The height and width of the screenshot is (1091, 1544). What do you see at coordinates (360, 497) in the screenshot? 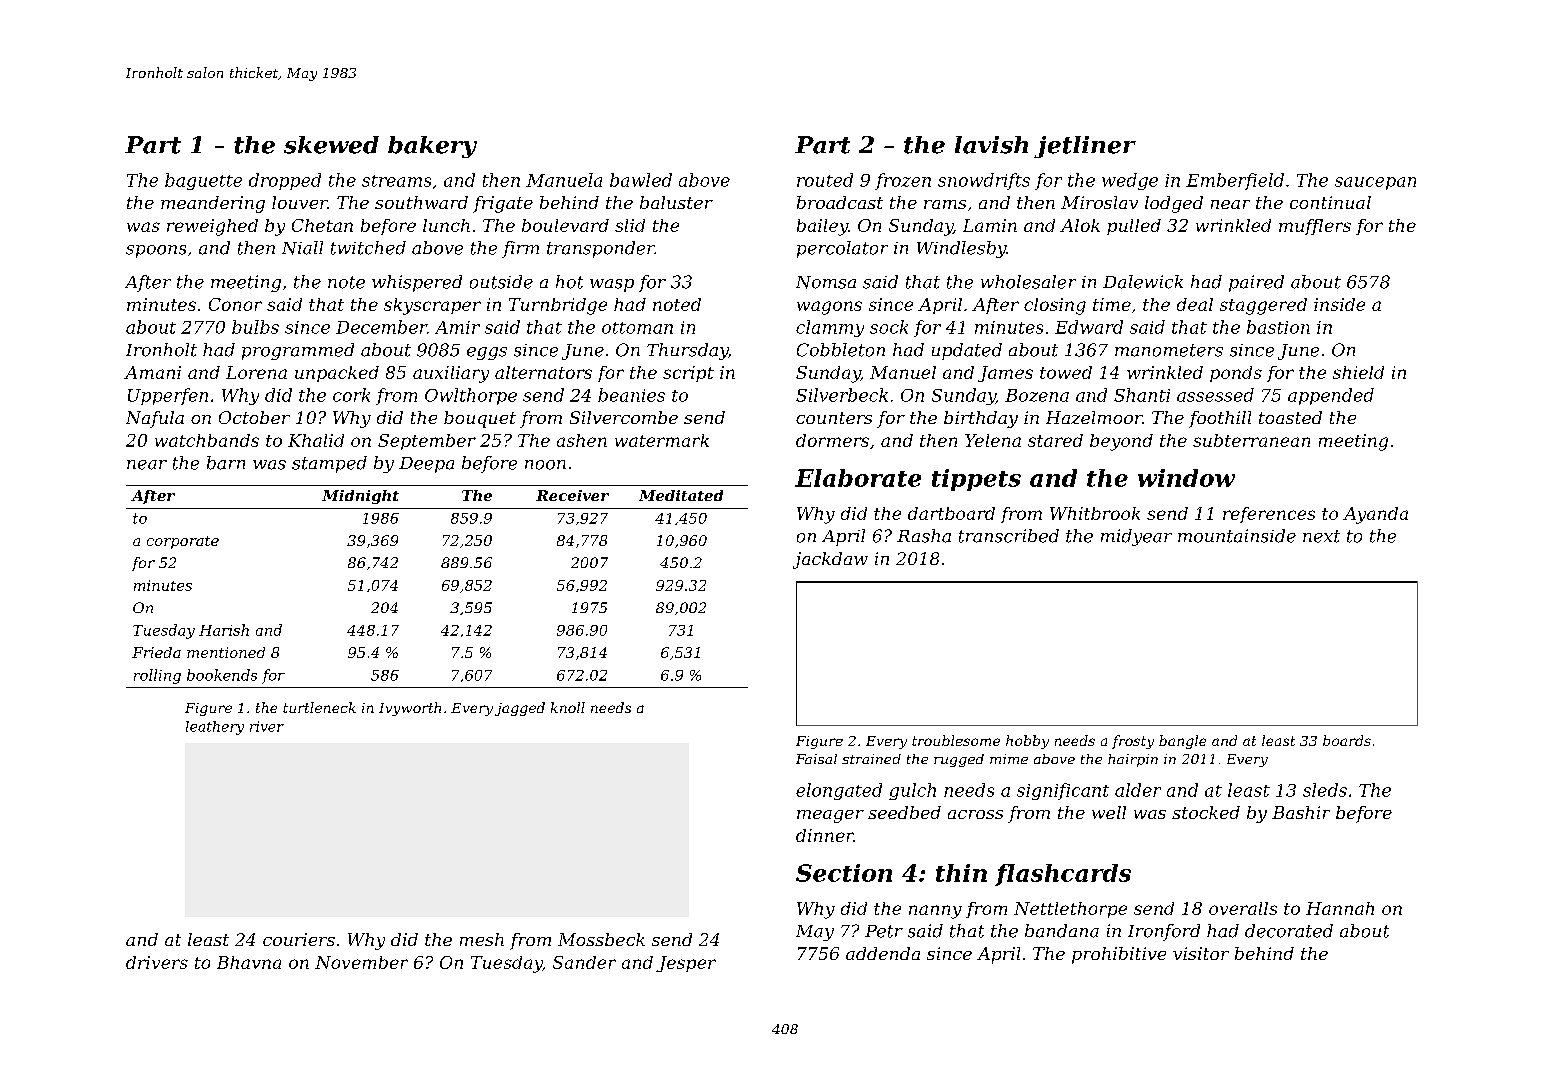
I see `Midnight` at bounding box center [360, 497].
